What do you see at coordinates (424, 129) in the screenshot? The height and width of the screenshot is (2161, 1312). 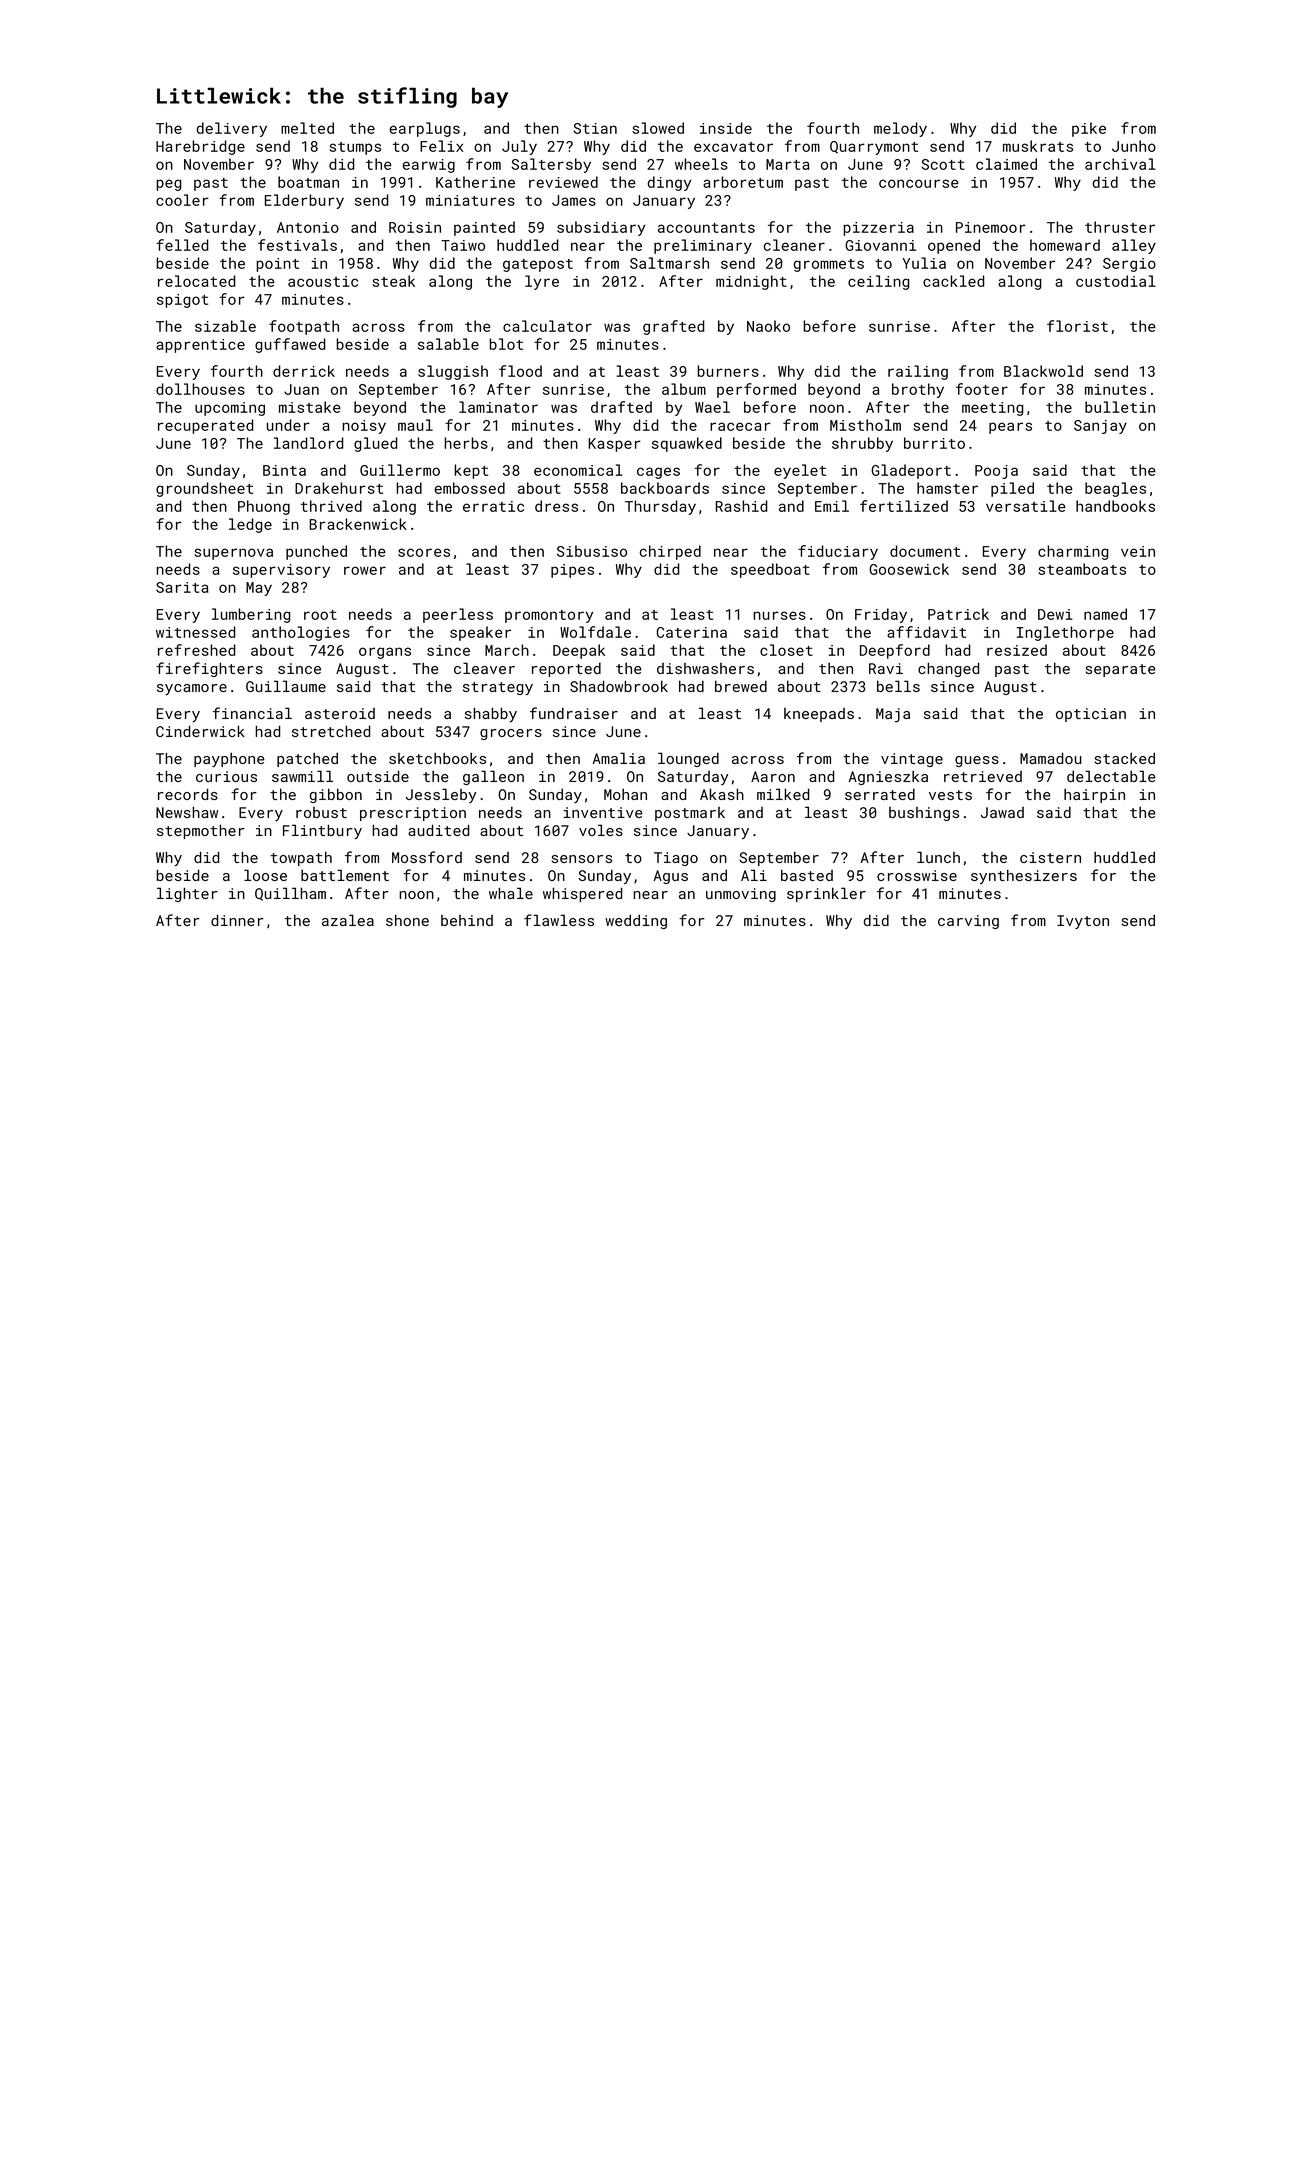 I see `earplugs` at bounding box center [424, 129].
